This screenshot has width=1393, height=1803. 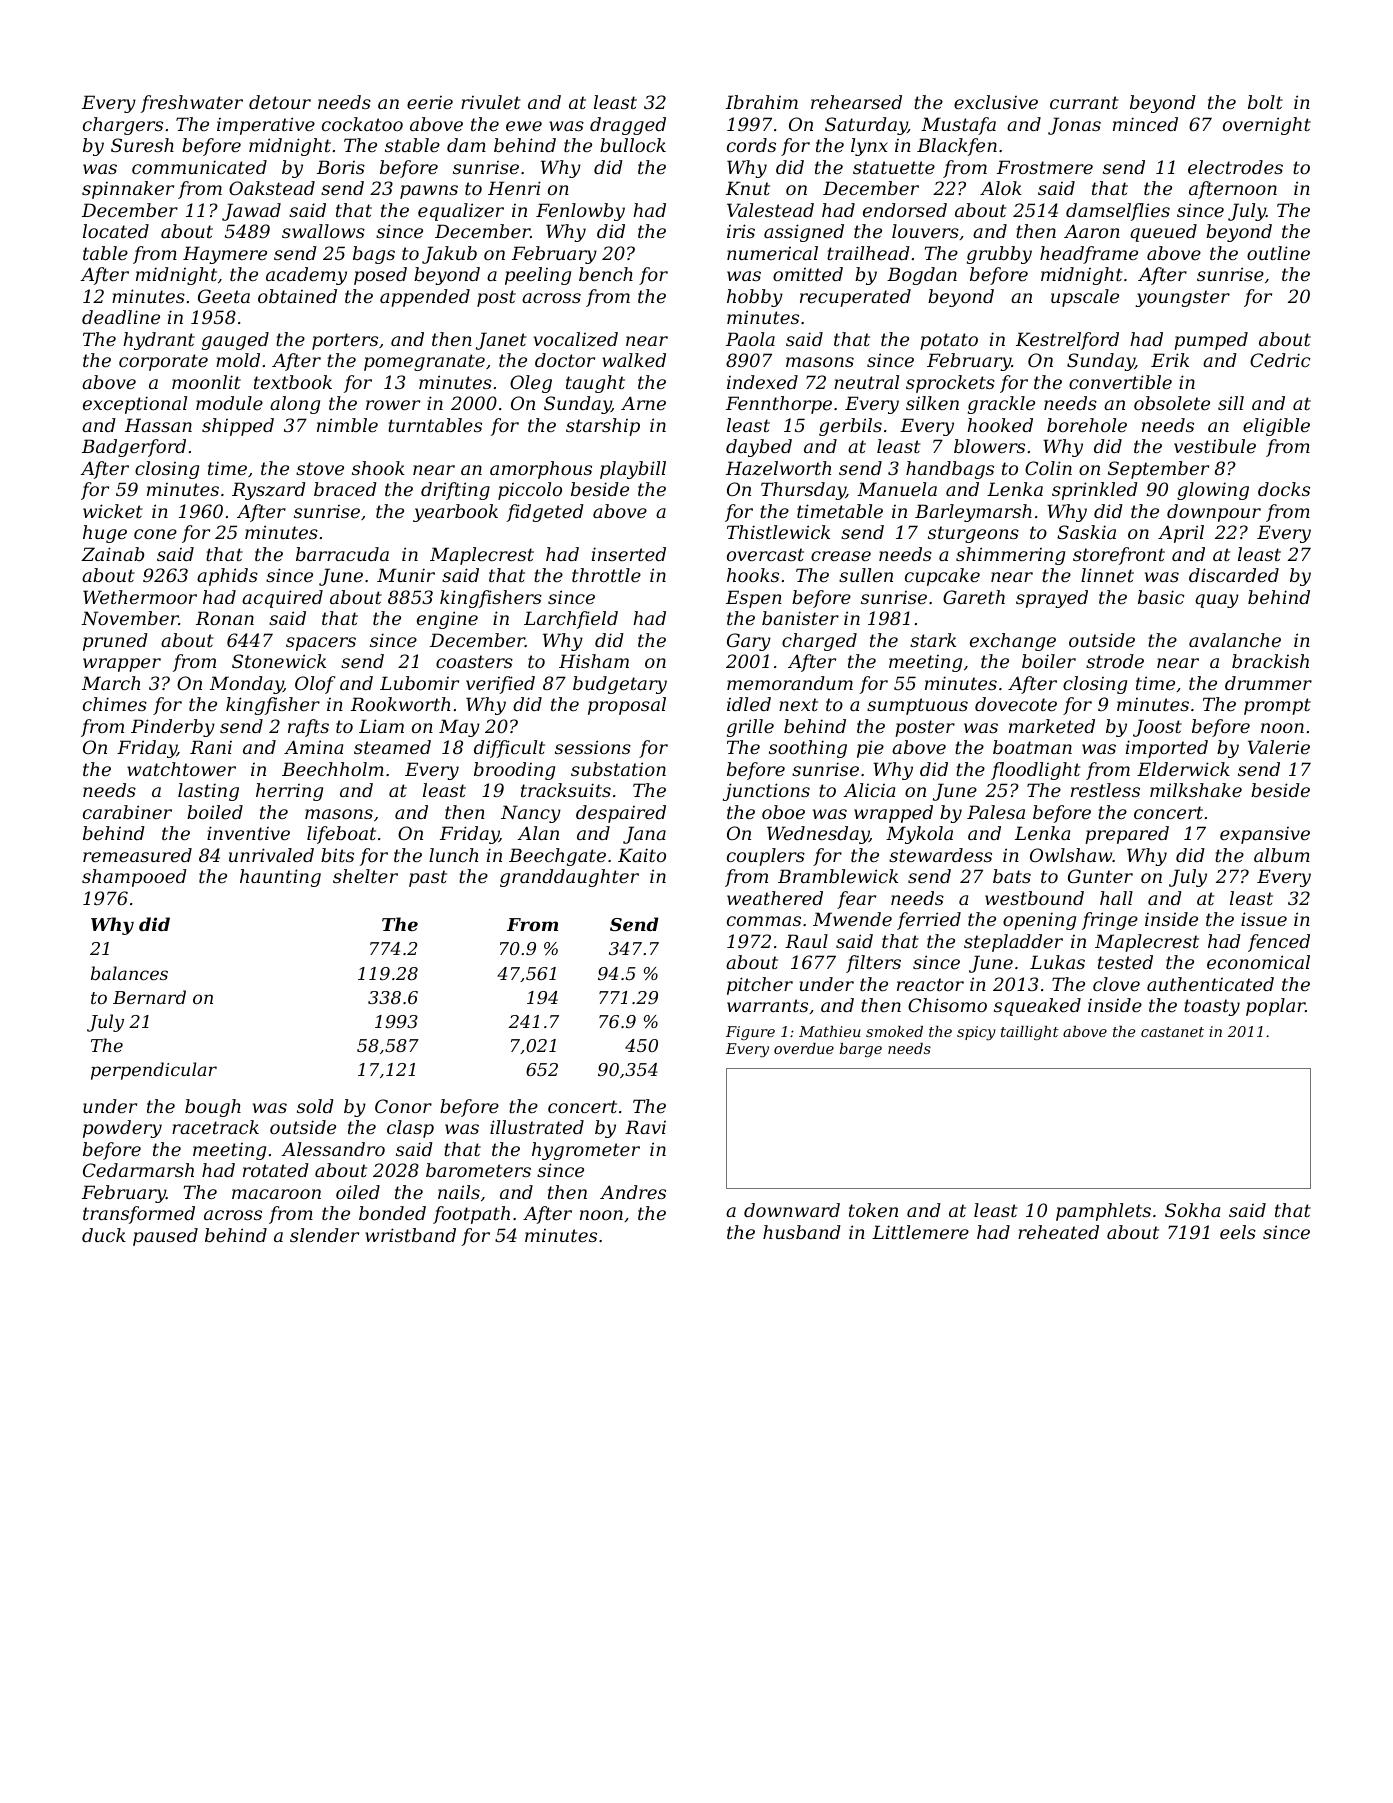 I want to click on poplar, so click(x=1275, y=1007).
